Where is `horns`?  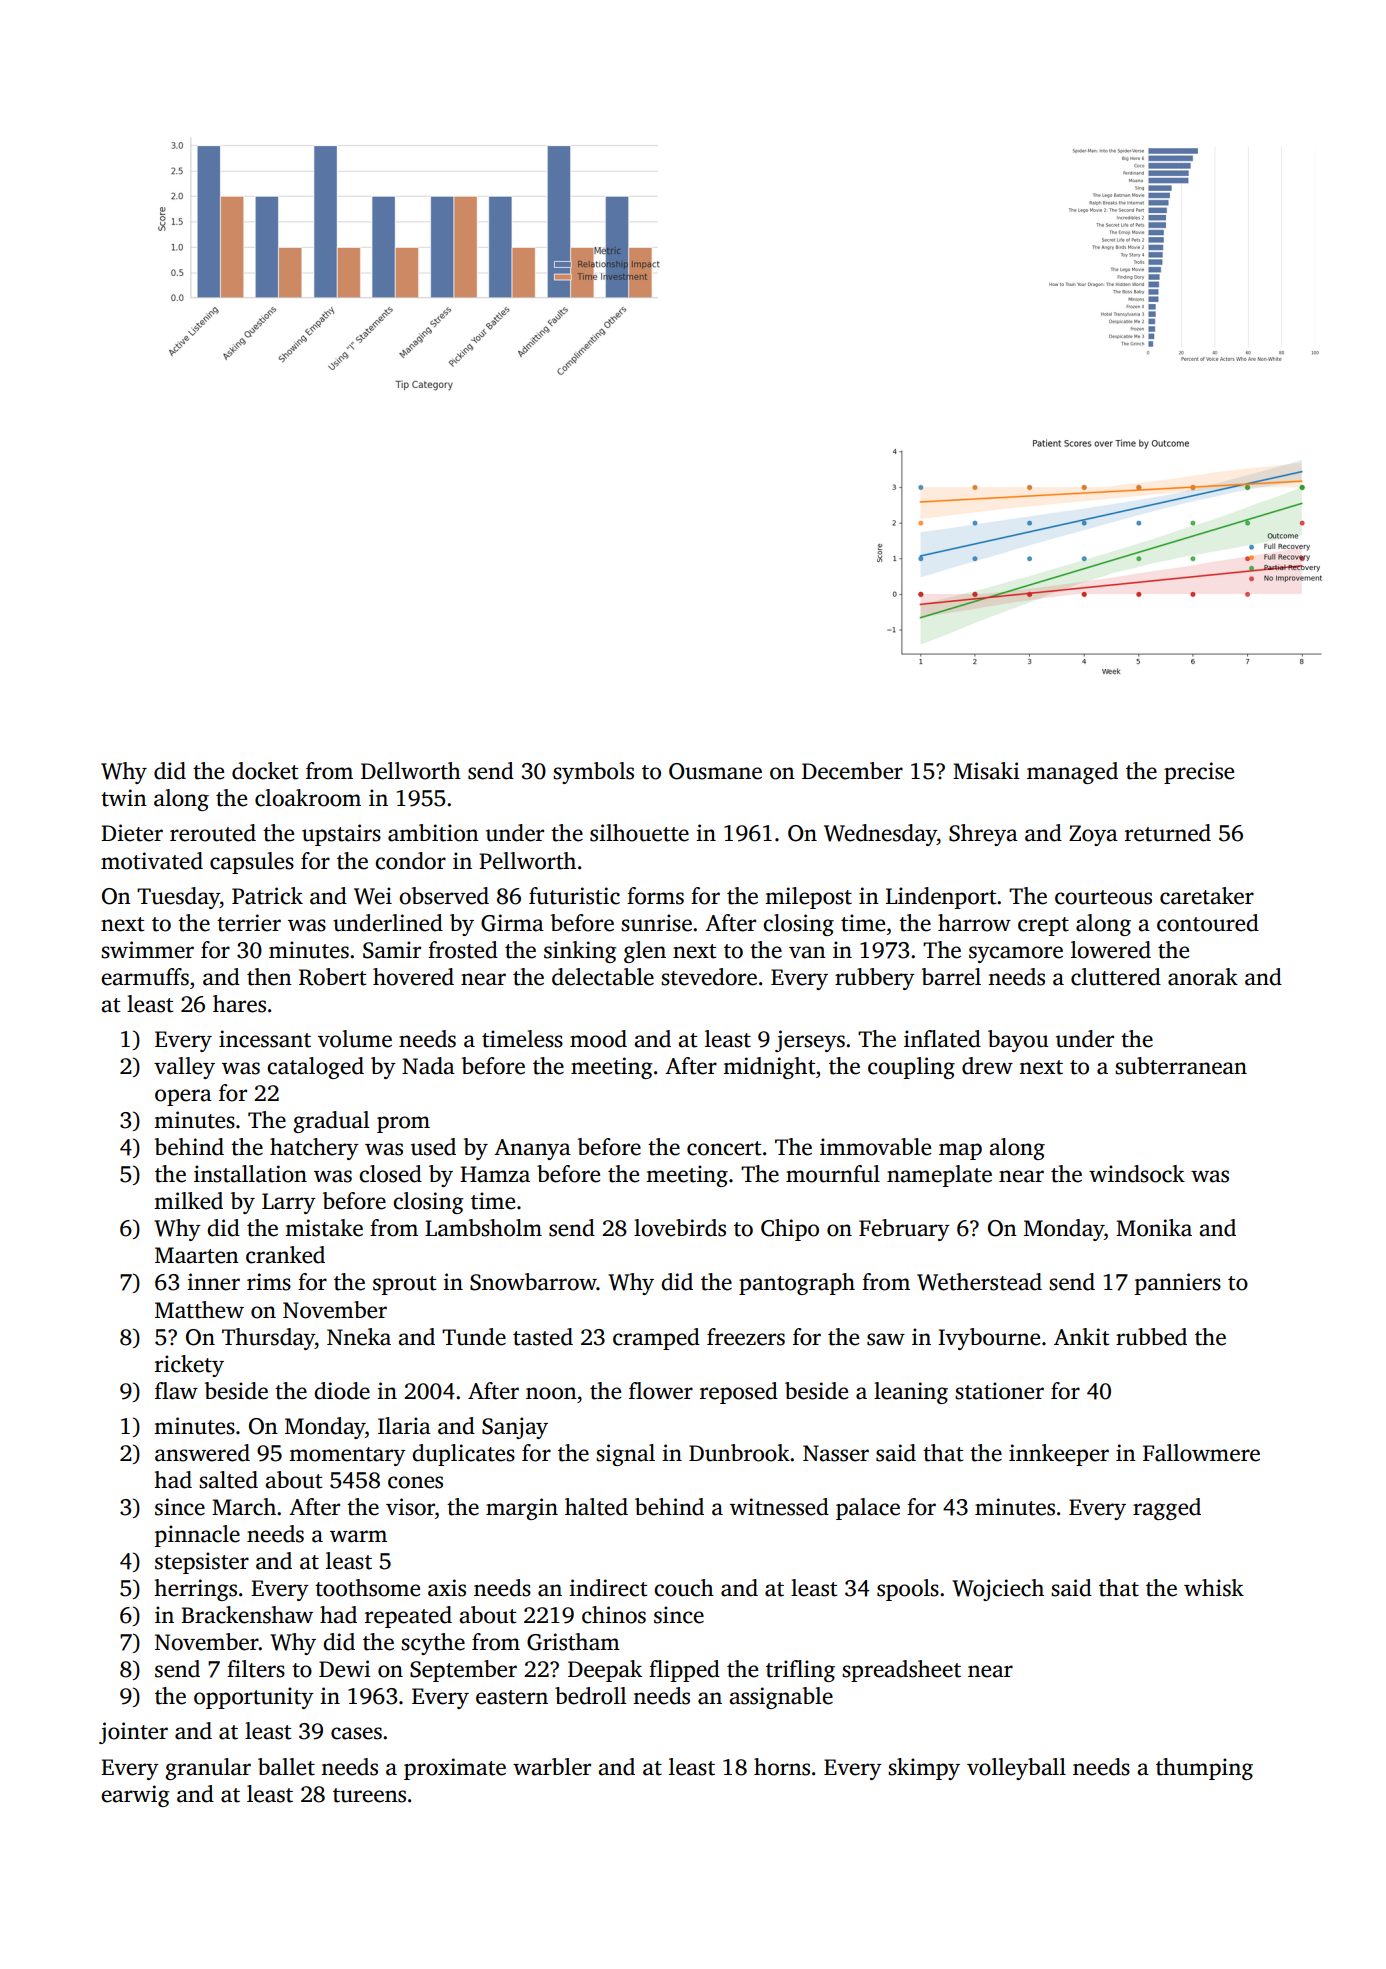
horns is located at coordinates (782, 1767).
